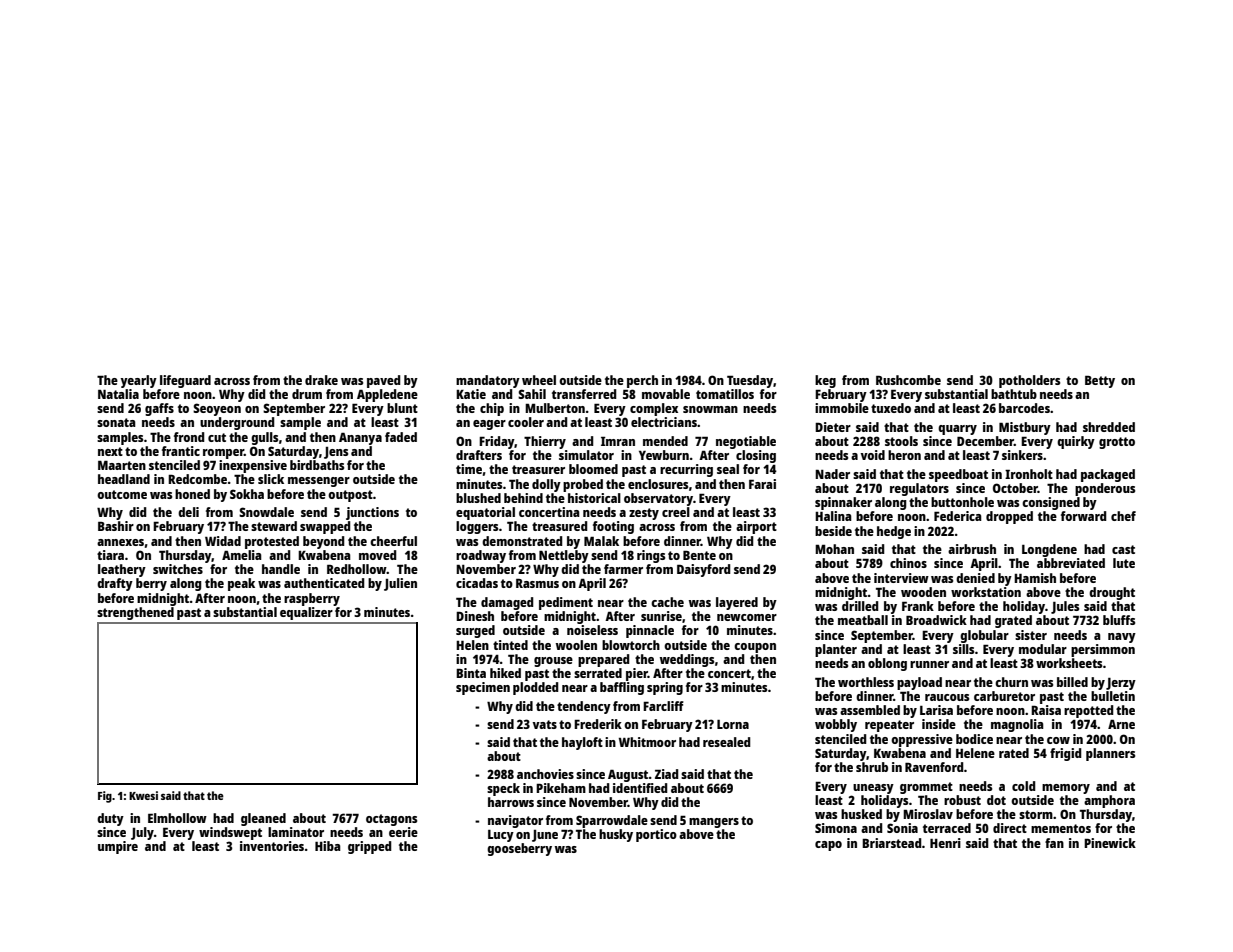  I want to click on yearly, so click(139, 381).
